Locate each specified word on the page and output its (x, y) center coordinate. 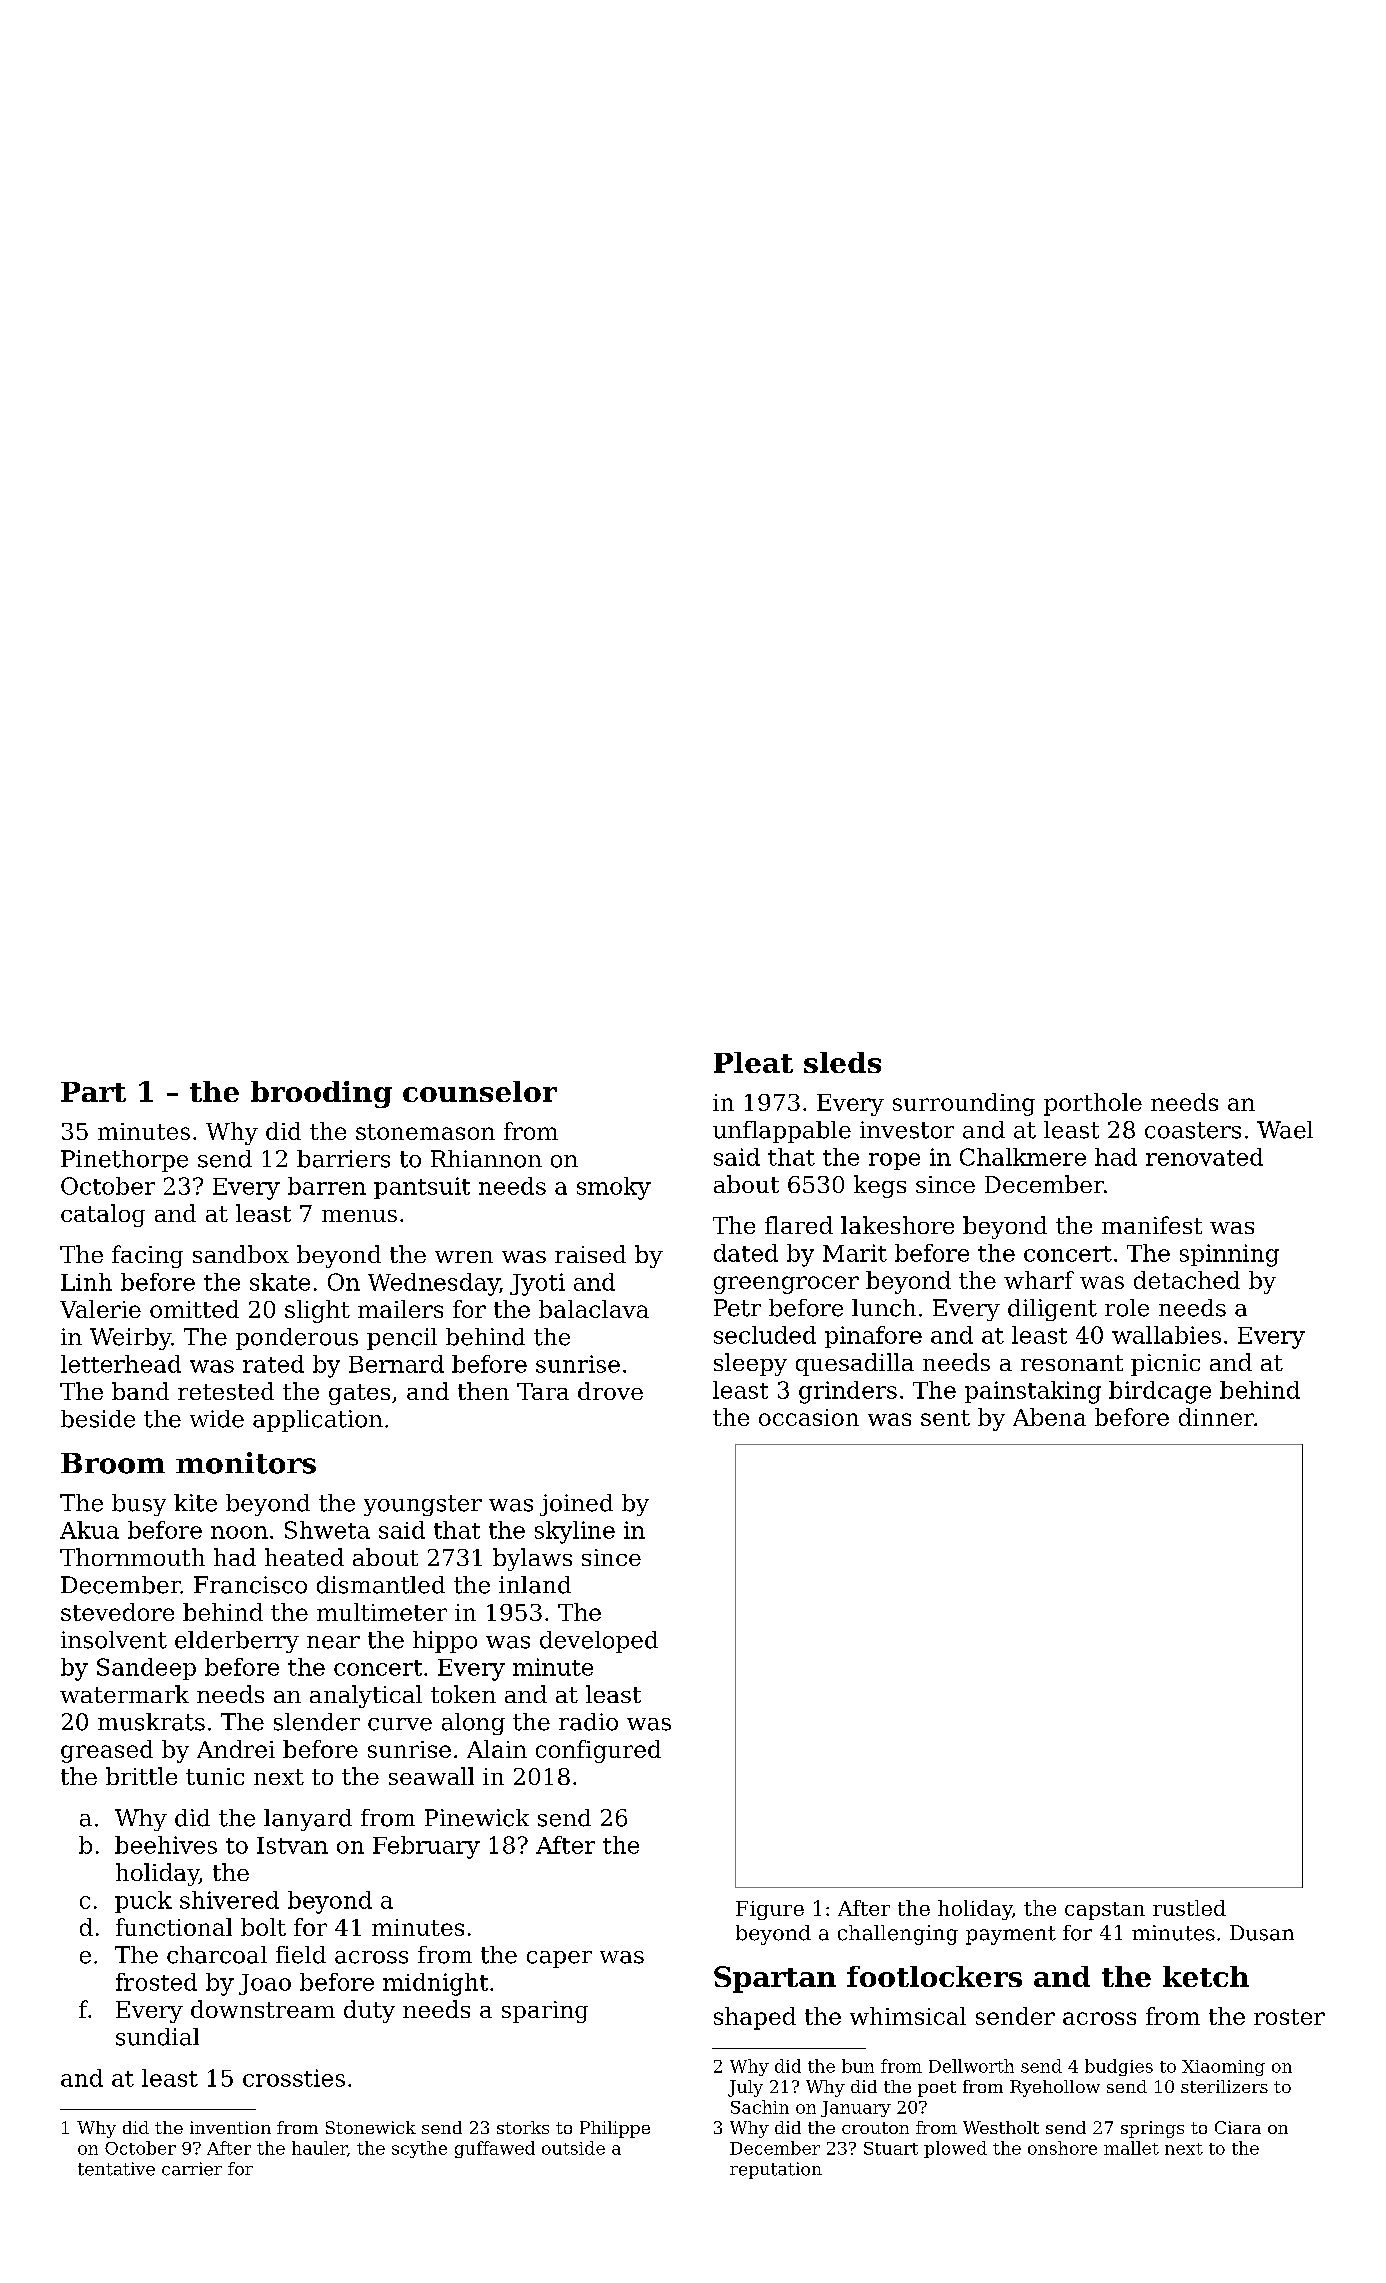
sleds (842, 1062)
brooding (321, 1094)
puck (143, 1902)
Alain (497, 1749)
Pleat (753, 1062)
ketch (1206, 1976)
